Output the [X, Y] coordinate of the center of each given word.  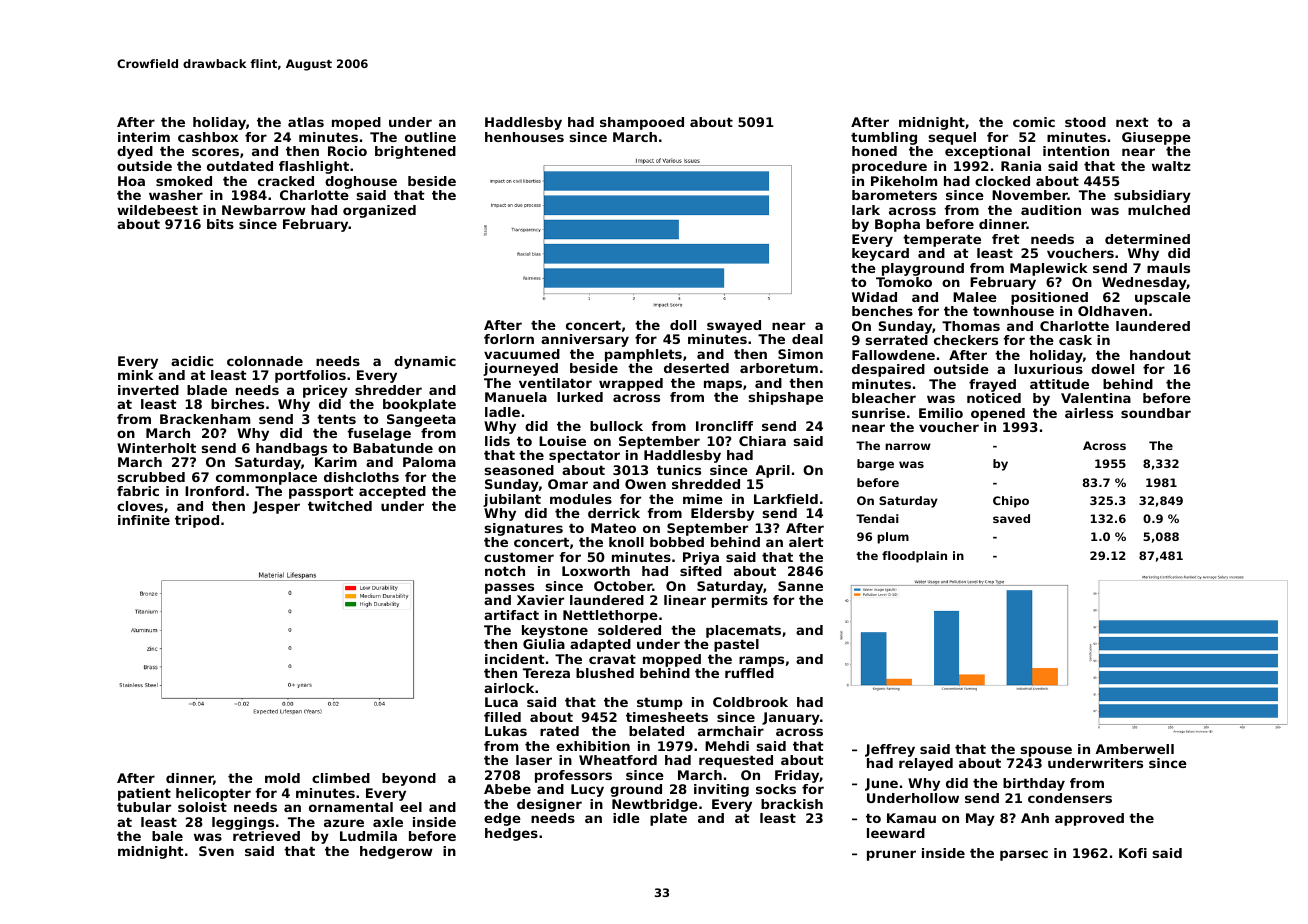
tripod [197, 521]
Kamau [911, 818]
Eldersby [722, 514]
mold [282, 778]
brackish [792, 804]
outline [430, 137]
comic [1034, 122]
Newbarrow [264, 210]
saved [1011, 518]
